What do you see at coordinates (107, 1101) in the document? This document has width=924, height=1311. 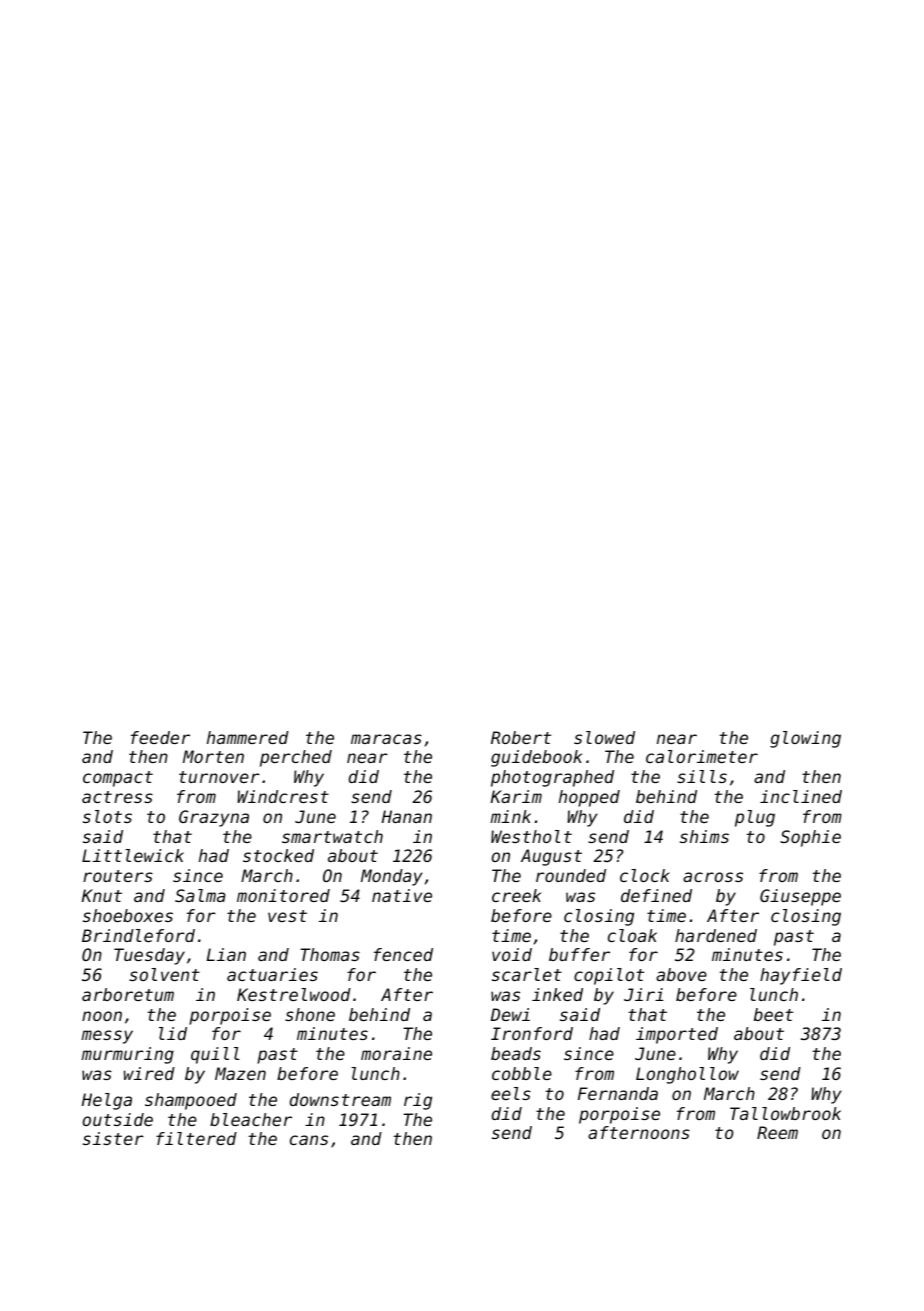 I see `Helga` at bounding box center [107, 1101].
